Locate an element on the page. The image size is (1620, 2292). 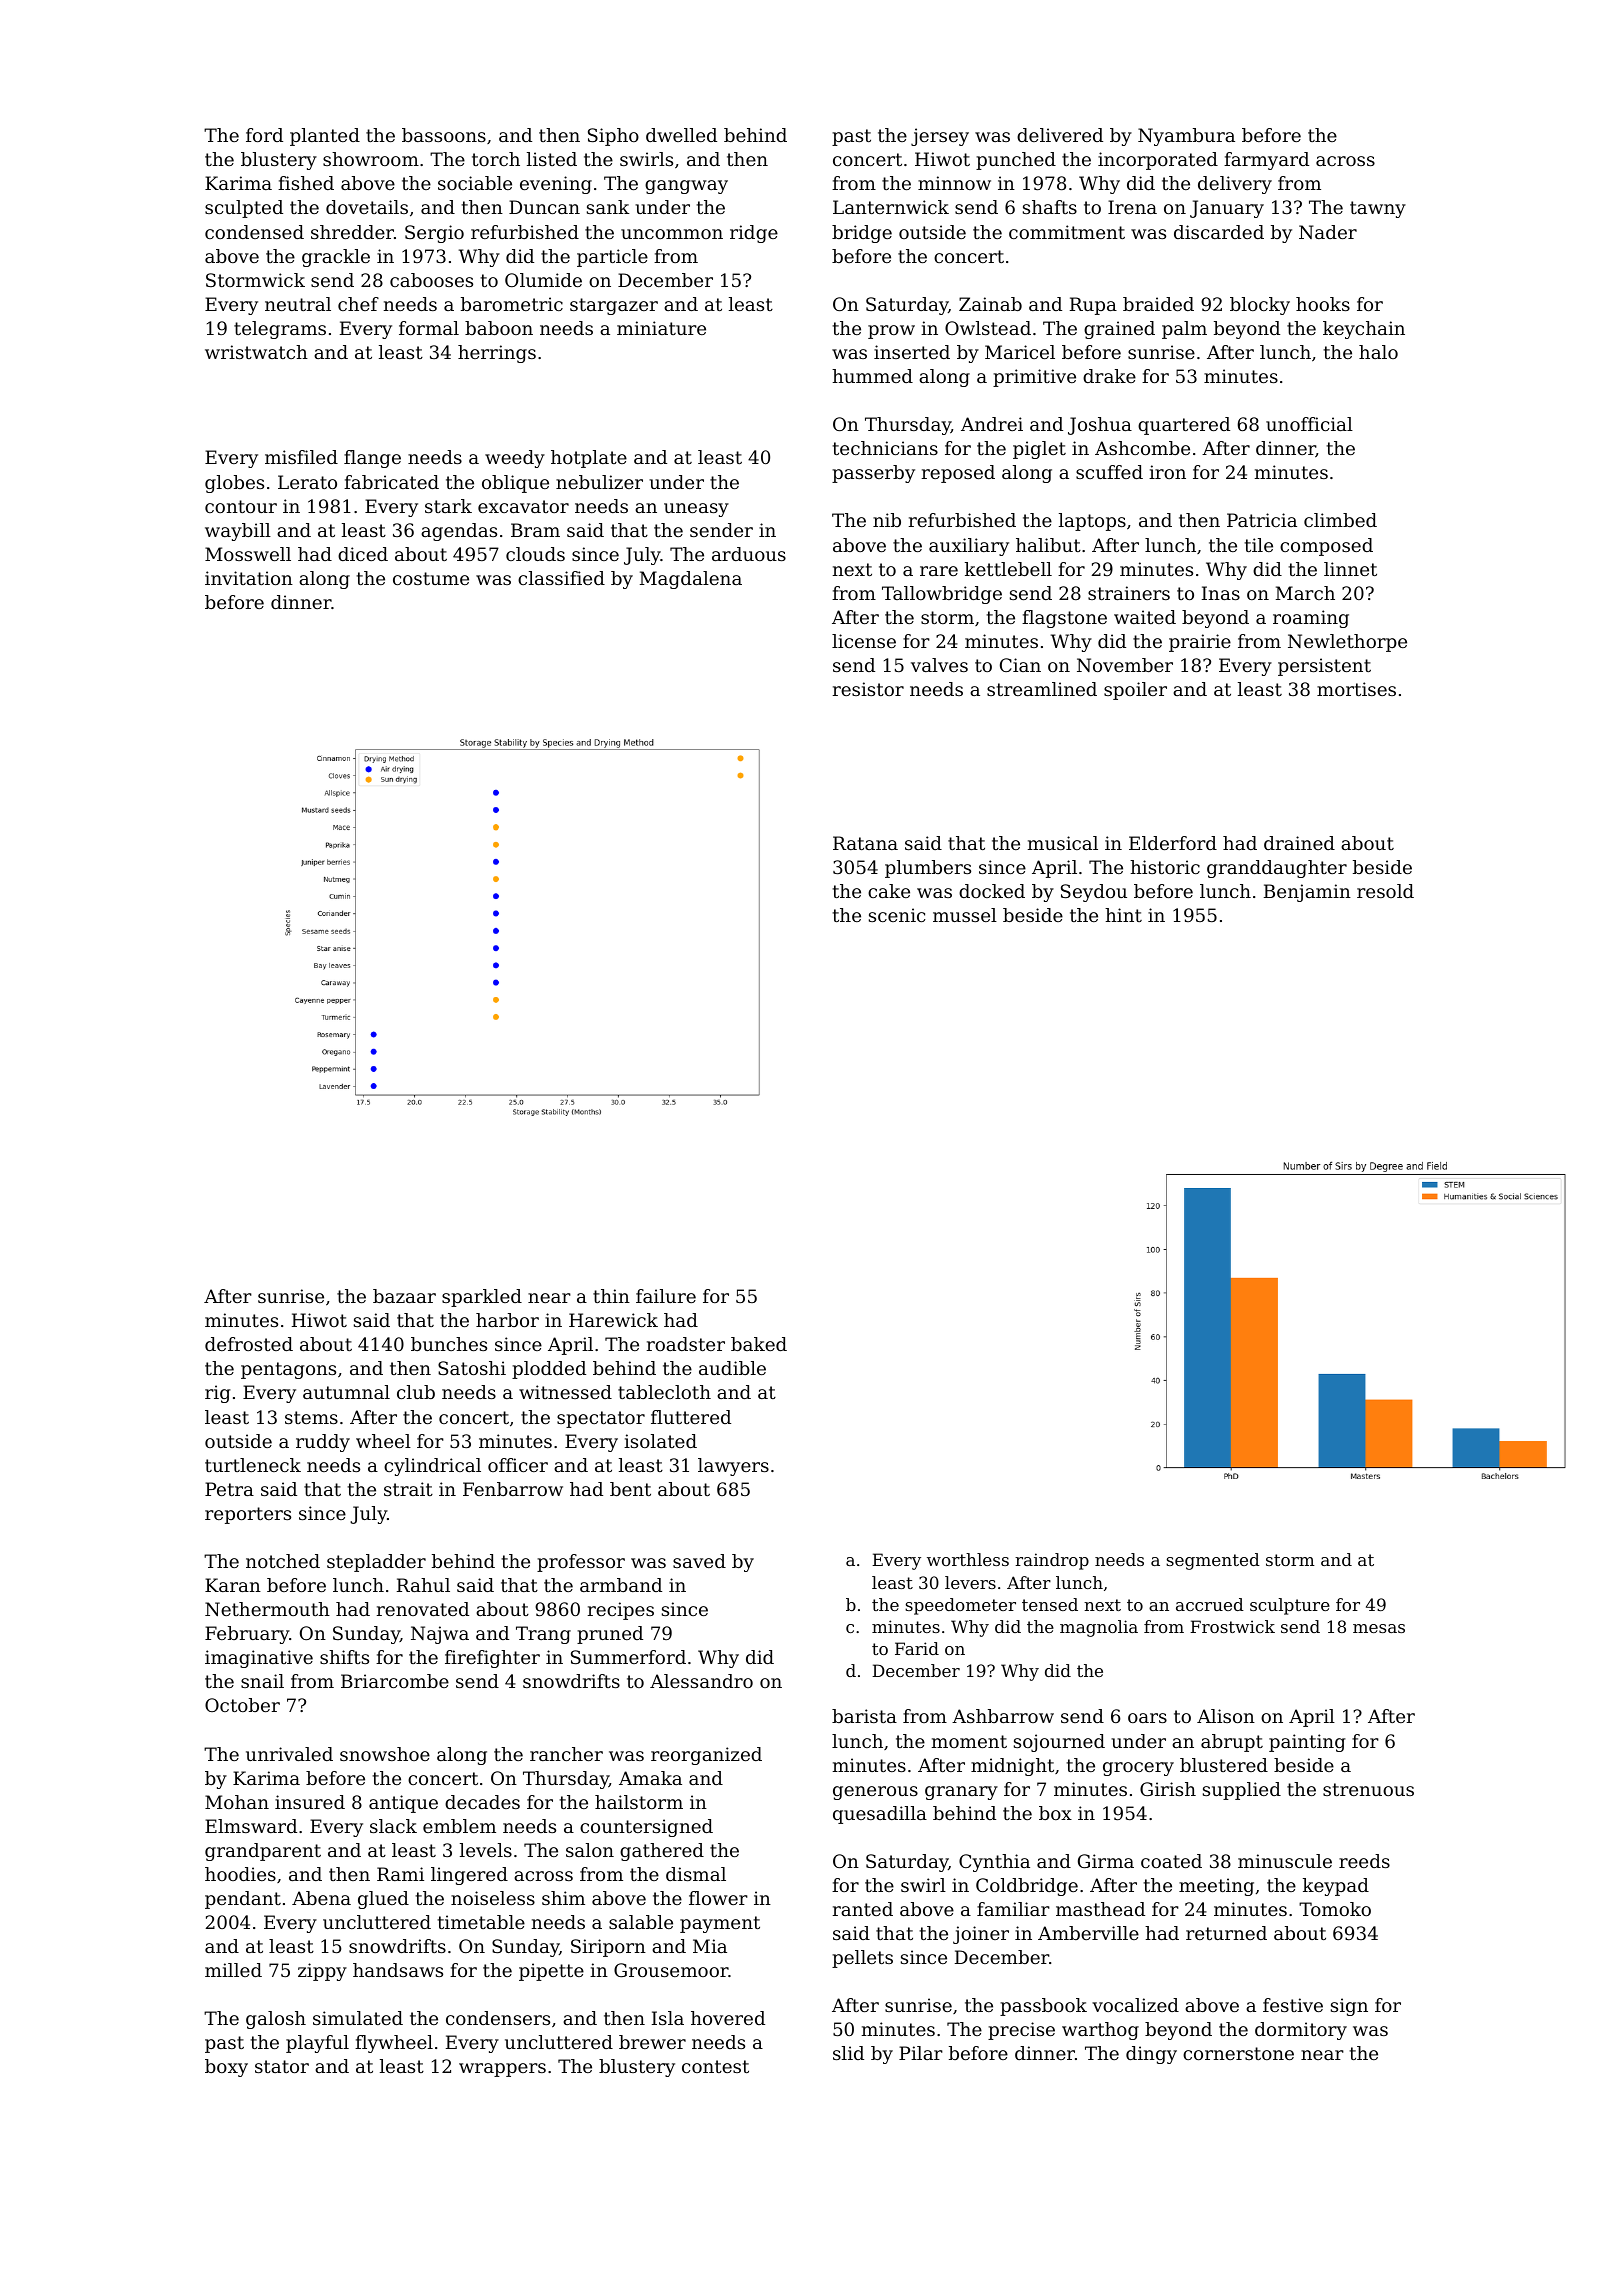
flagstone is located at coordinates (1064, 619).
